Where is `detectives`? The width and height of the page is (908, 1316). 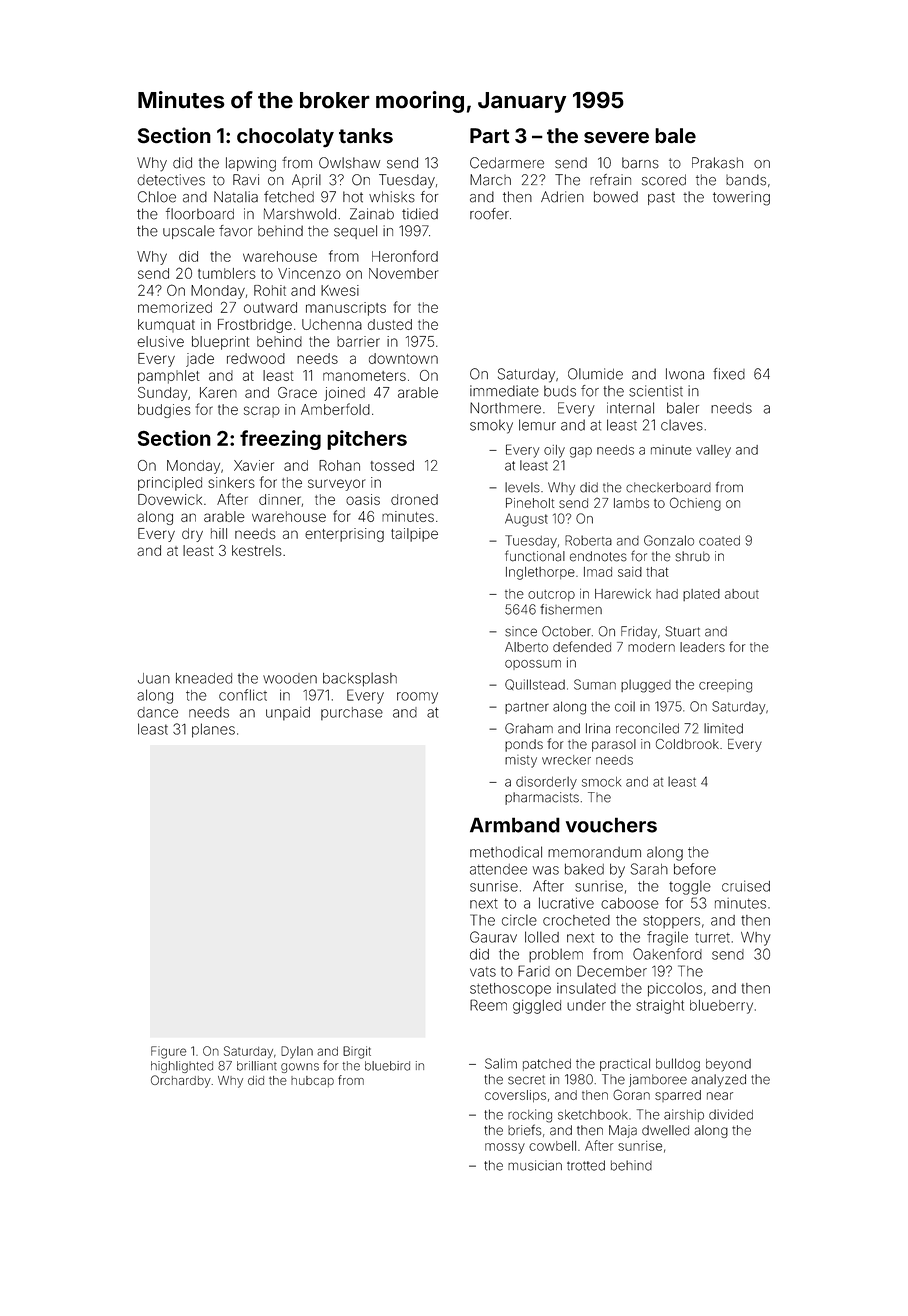 detectives is located at coordinates (171, 180).
